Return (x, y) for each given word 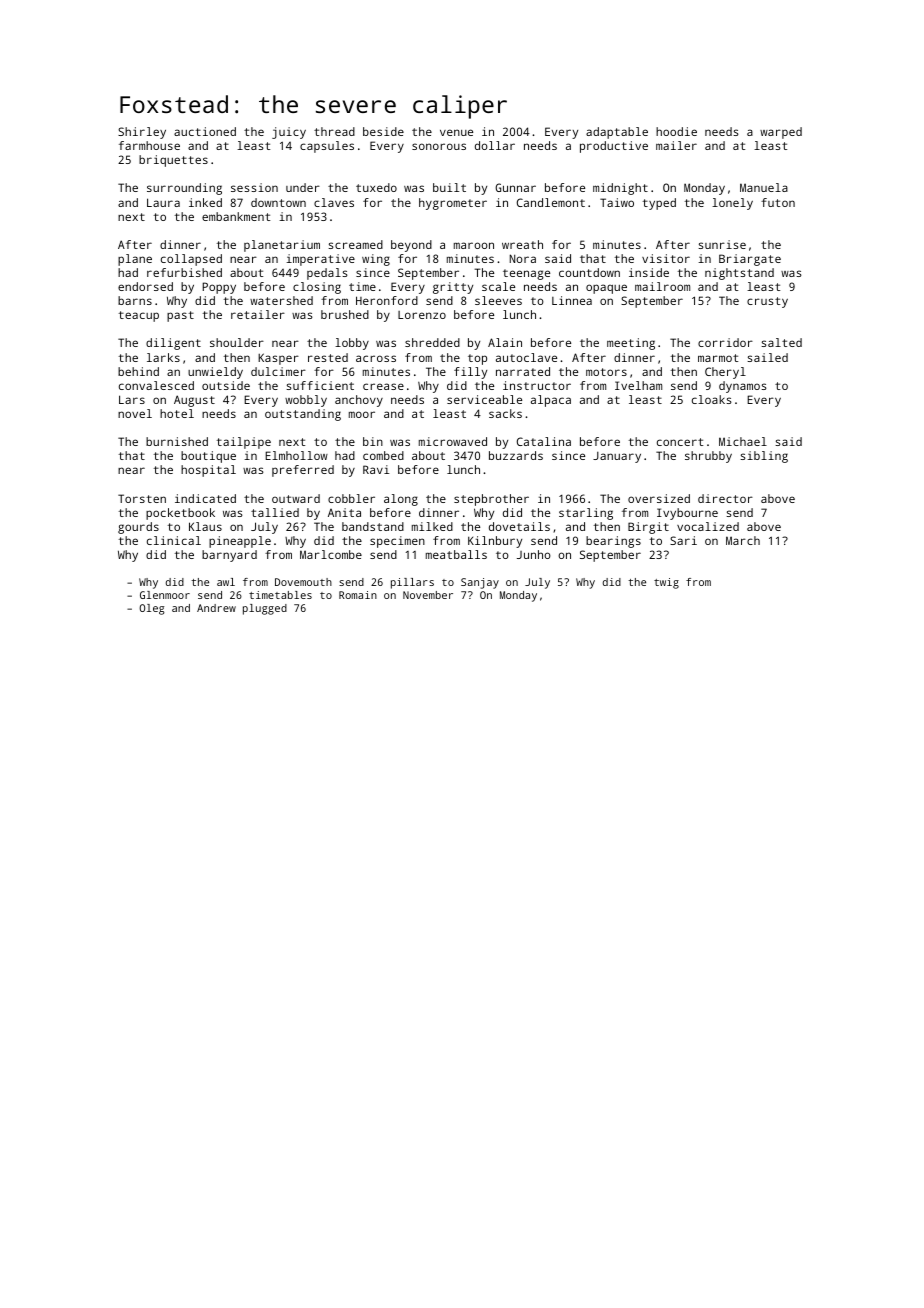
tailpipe (244, 443)
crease (383, 386)
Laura (163, 202)
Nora (523, 258)
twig (666, 583)
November (428, 595)
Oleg (152, 609)
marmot (718, 358)
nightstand (739, 274)
